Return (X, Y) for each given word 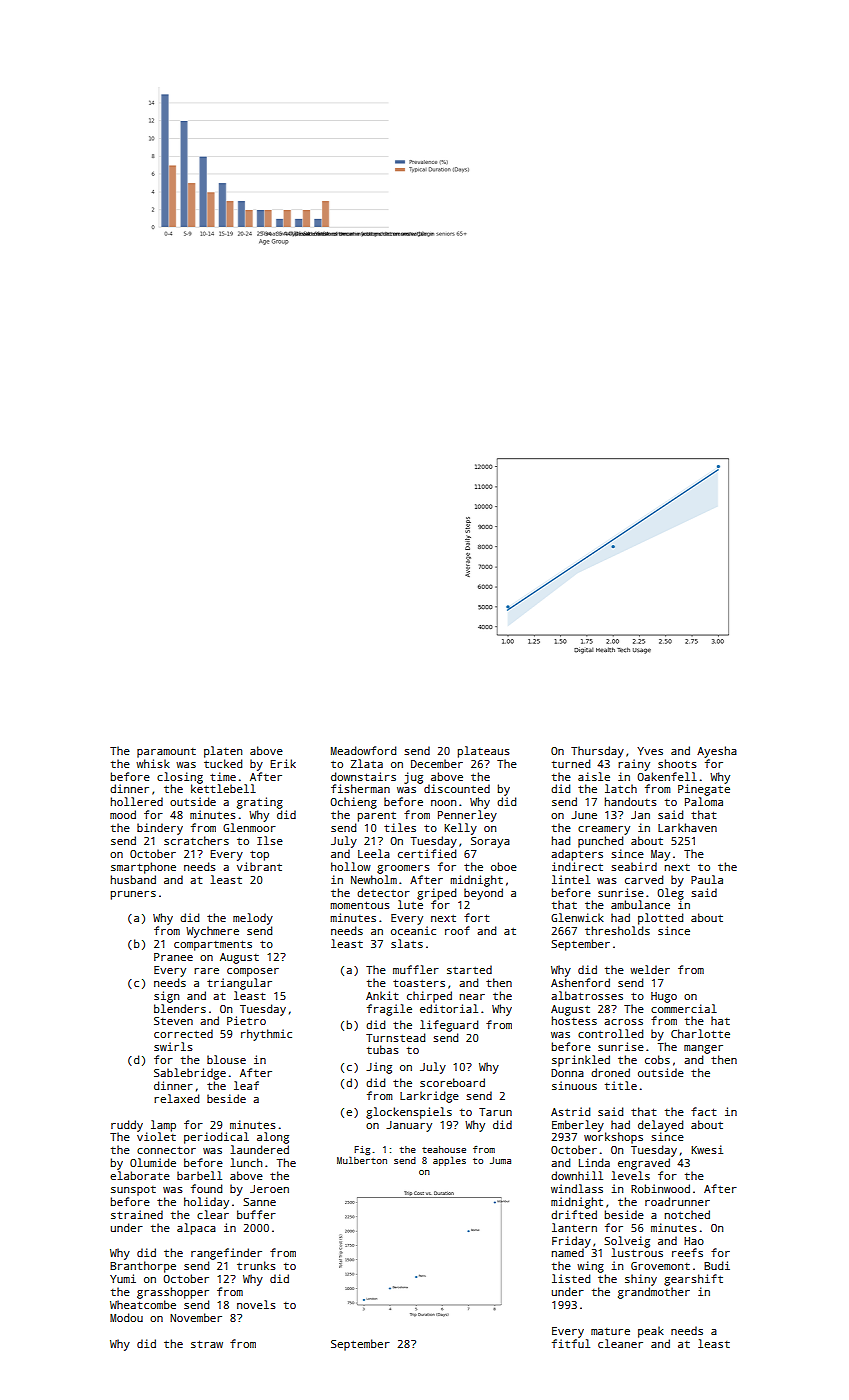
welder (650, 969)
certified (427, 853)
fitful (571, 1343)
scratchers (196, 840)
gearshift (693, 1280)
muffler (416, 969)
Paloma (704, 801)
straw (207, 1344)
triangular (239, 984)
